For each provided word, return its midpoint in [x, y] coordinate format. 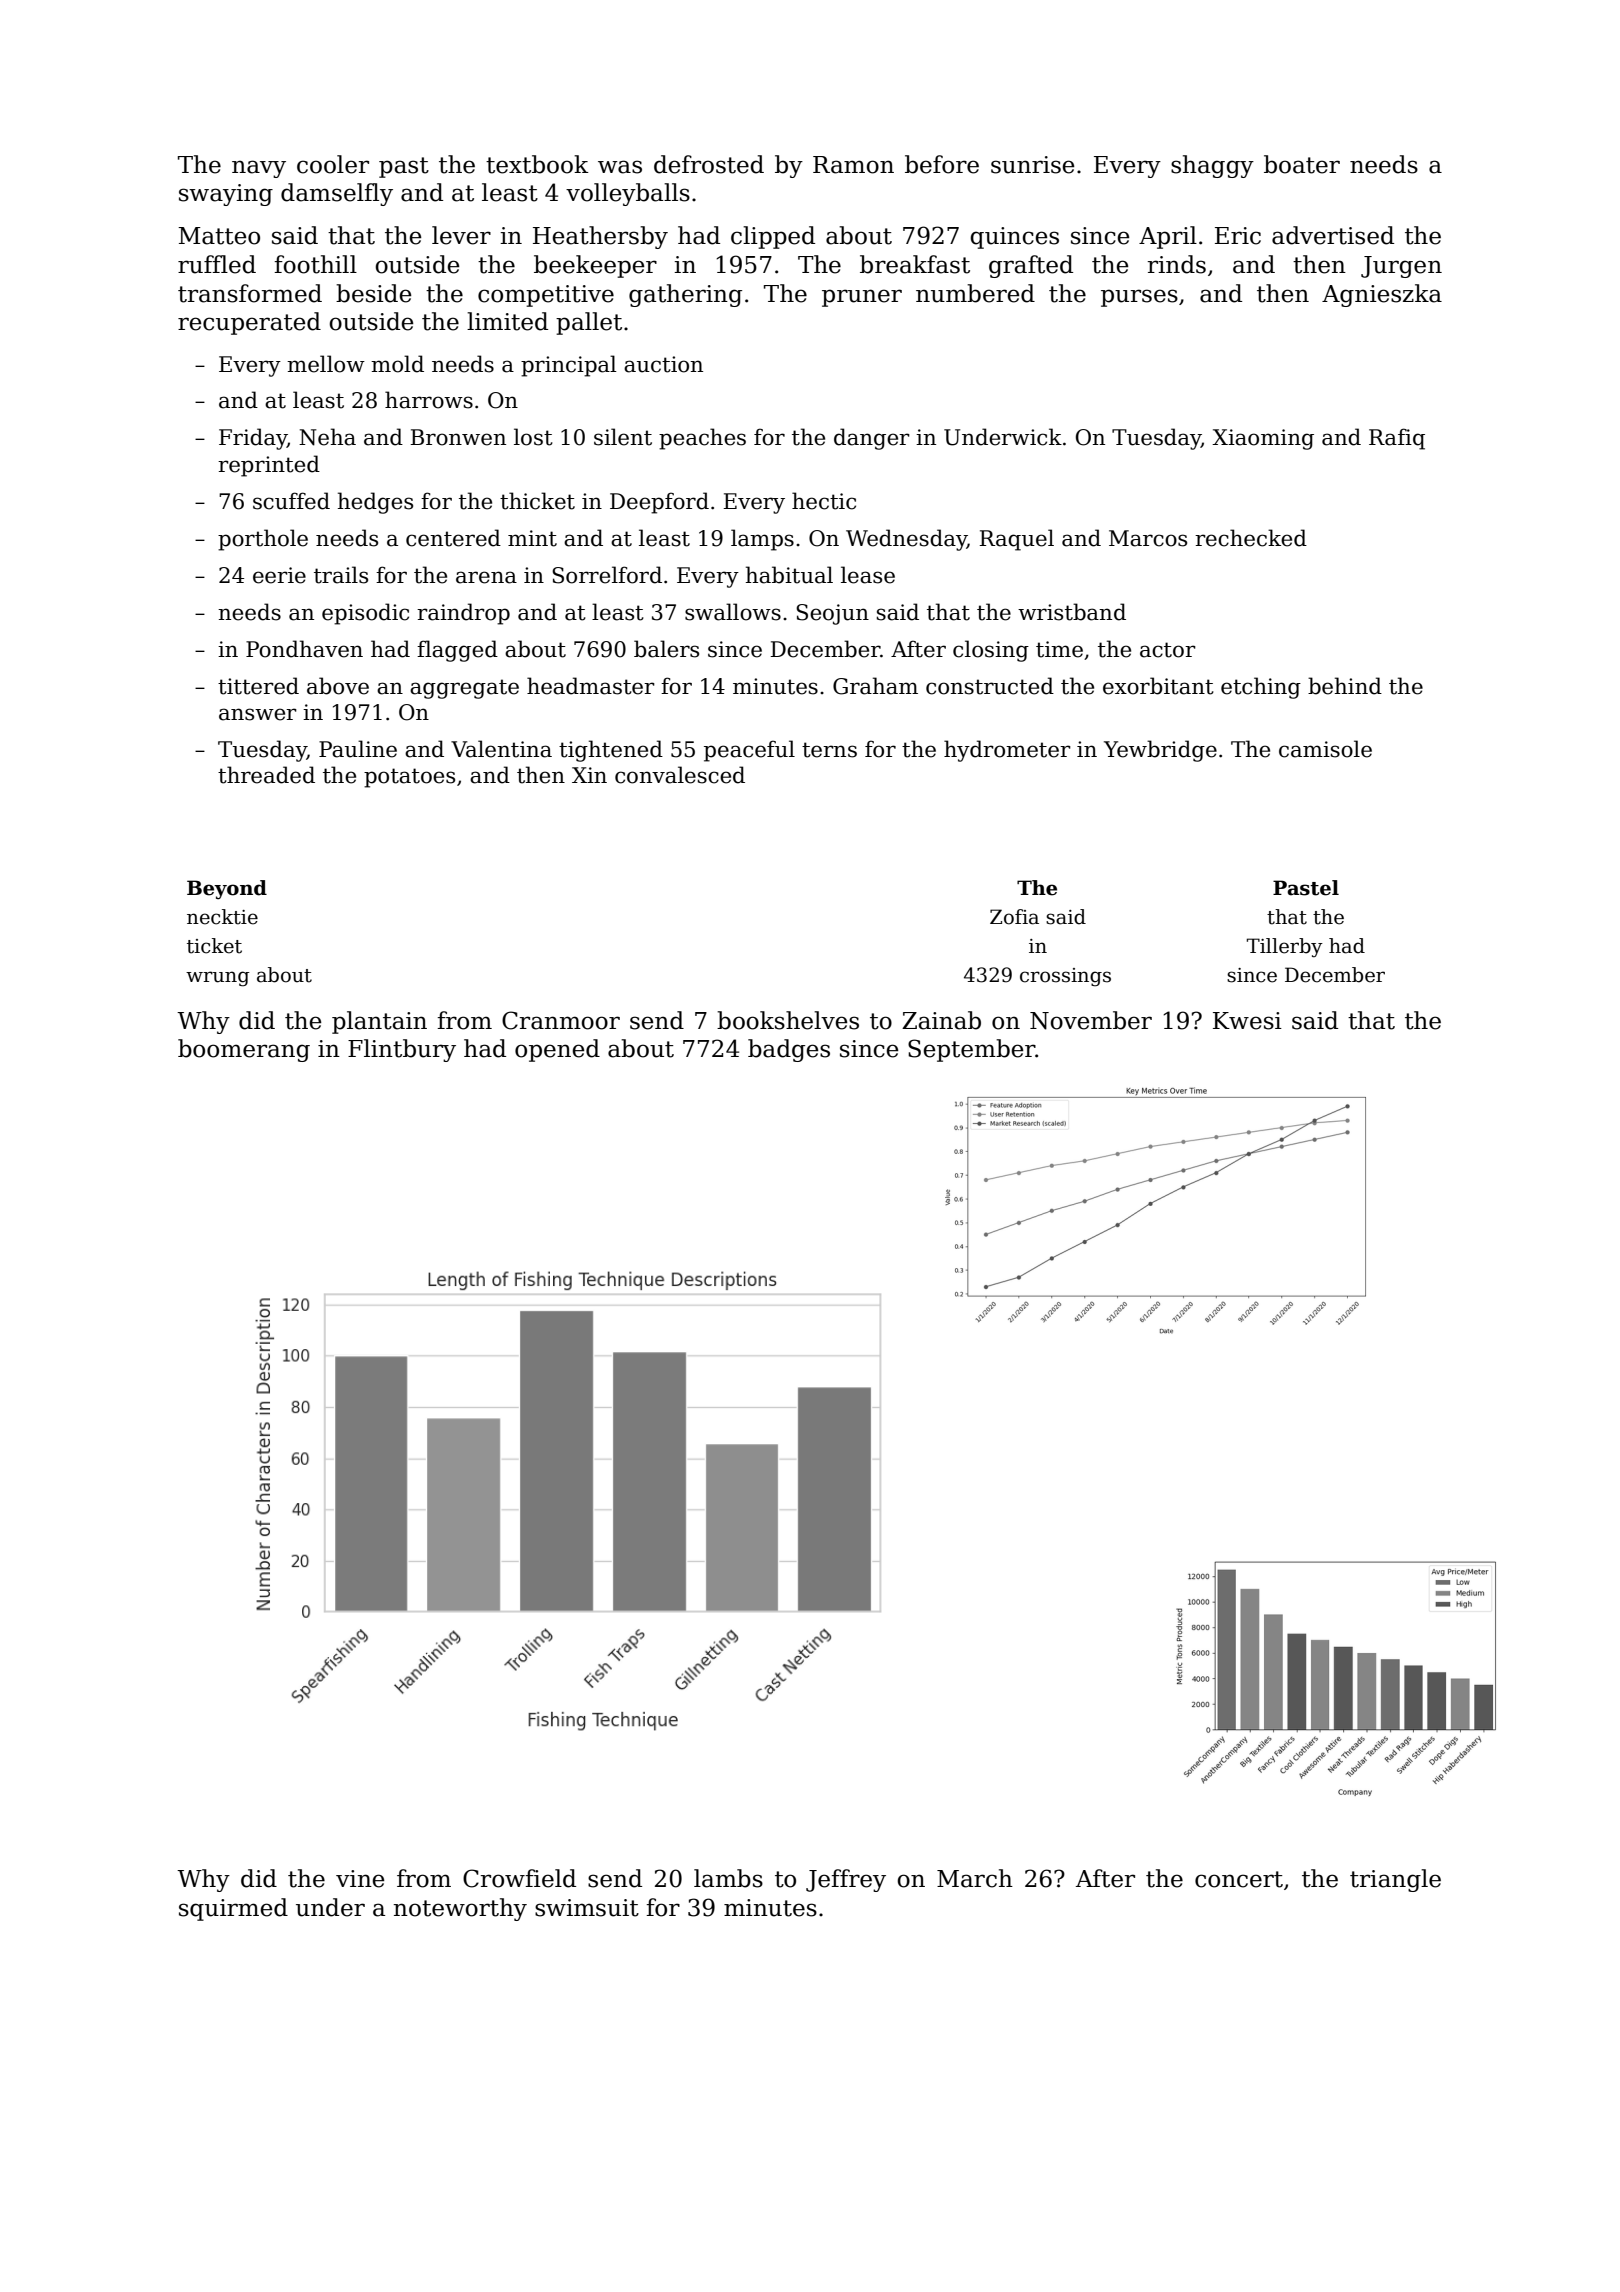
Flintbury [402, 1050]
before [942, 164]
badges [789, 1050]
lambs [728, 1878]
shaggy [1212, 166]
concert [1239, 1879]
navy [259, 169]
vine [360, 1879]
